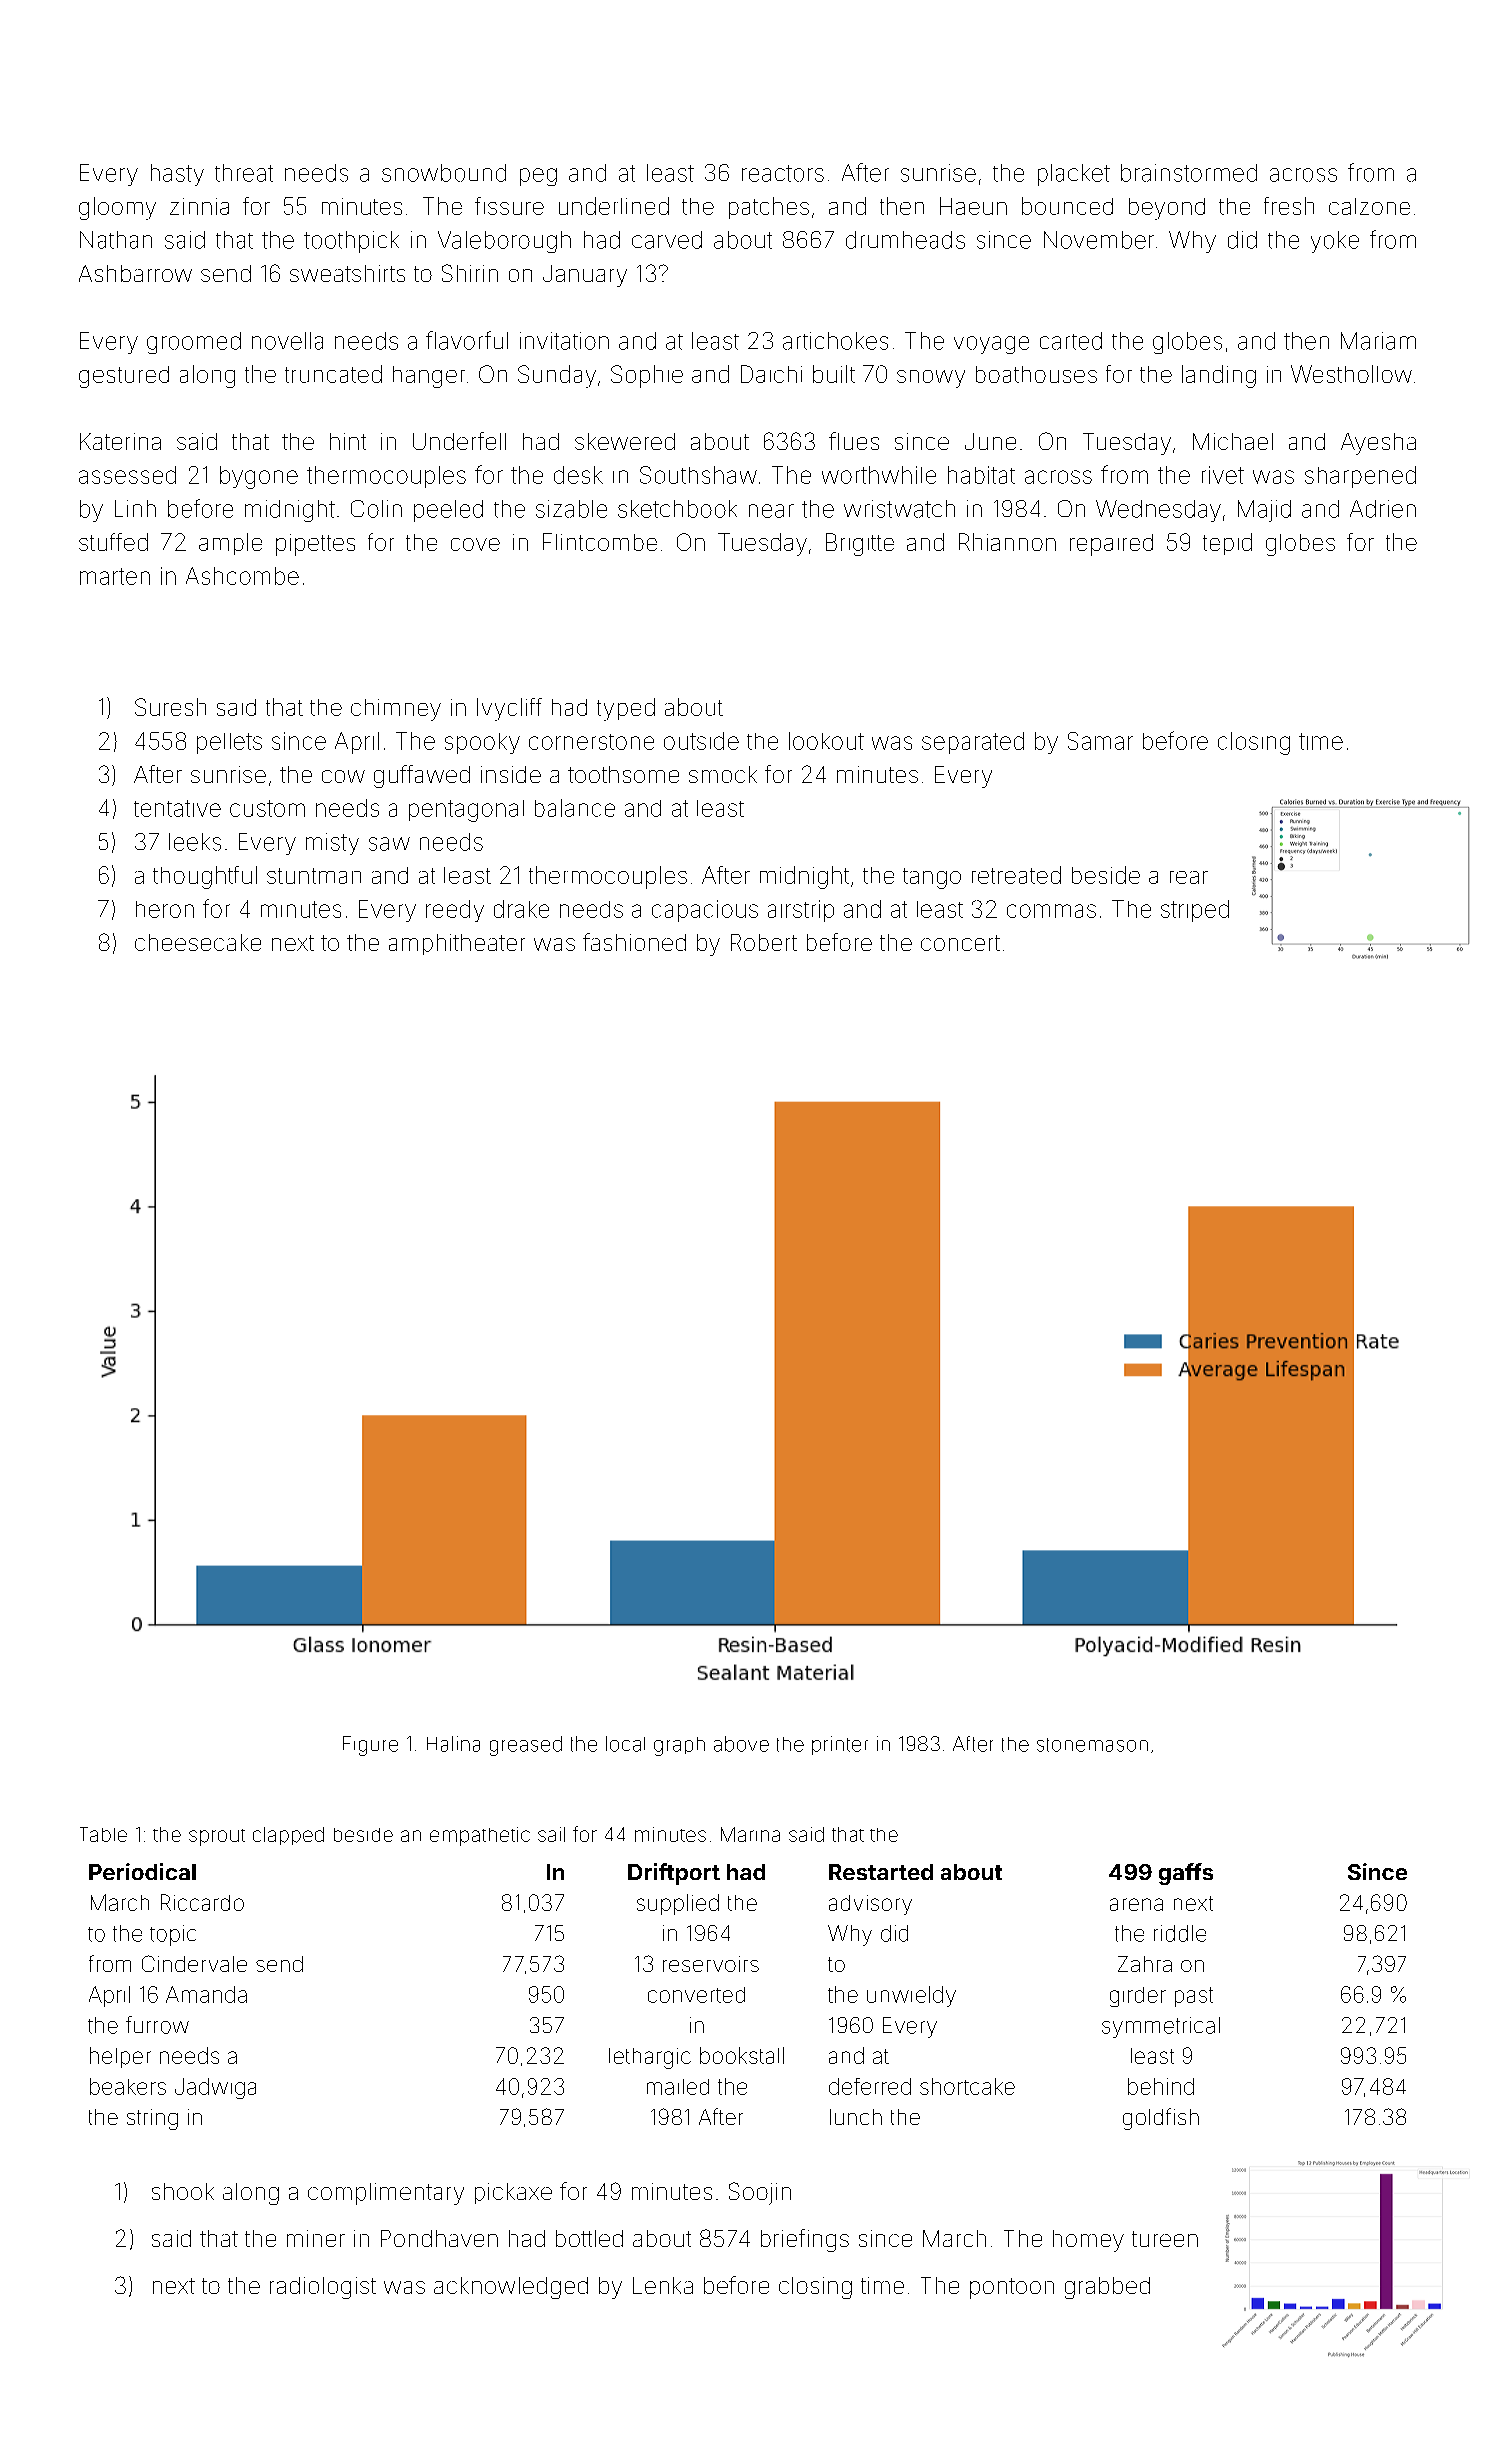 This document has height=2464, width=1496. What do you see at coordinates (453, 1744) in the document?
I see `Halina` at bounding box center [453, 1744].
